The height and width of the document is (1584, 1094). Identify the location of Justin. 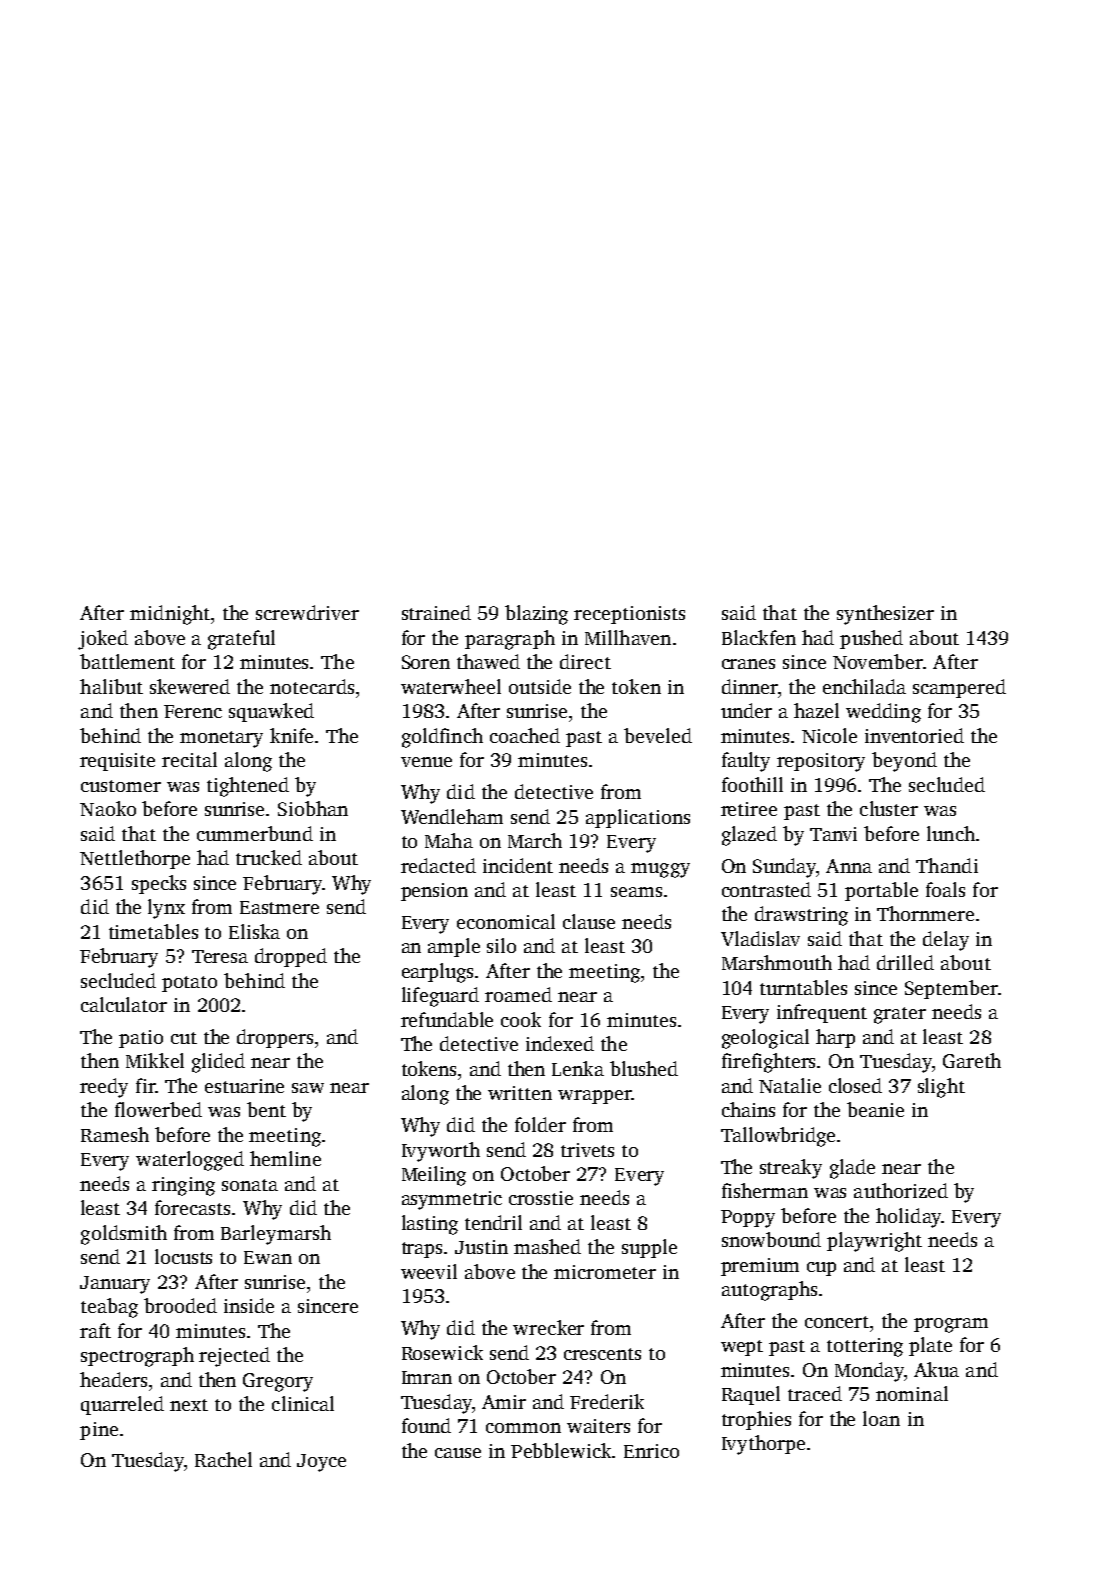
(481, 1247).
